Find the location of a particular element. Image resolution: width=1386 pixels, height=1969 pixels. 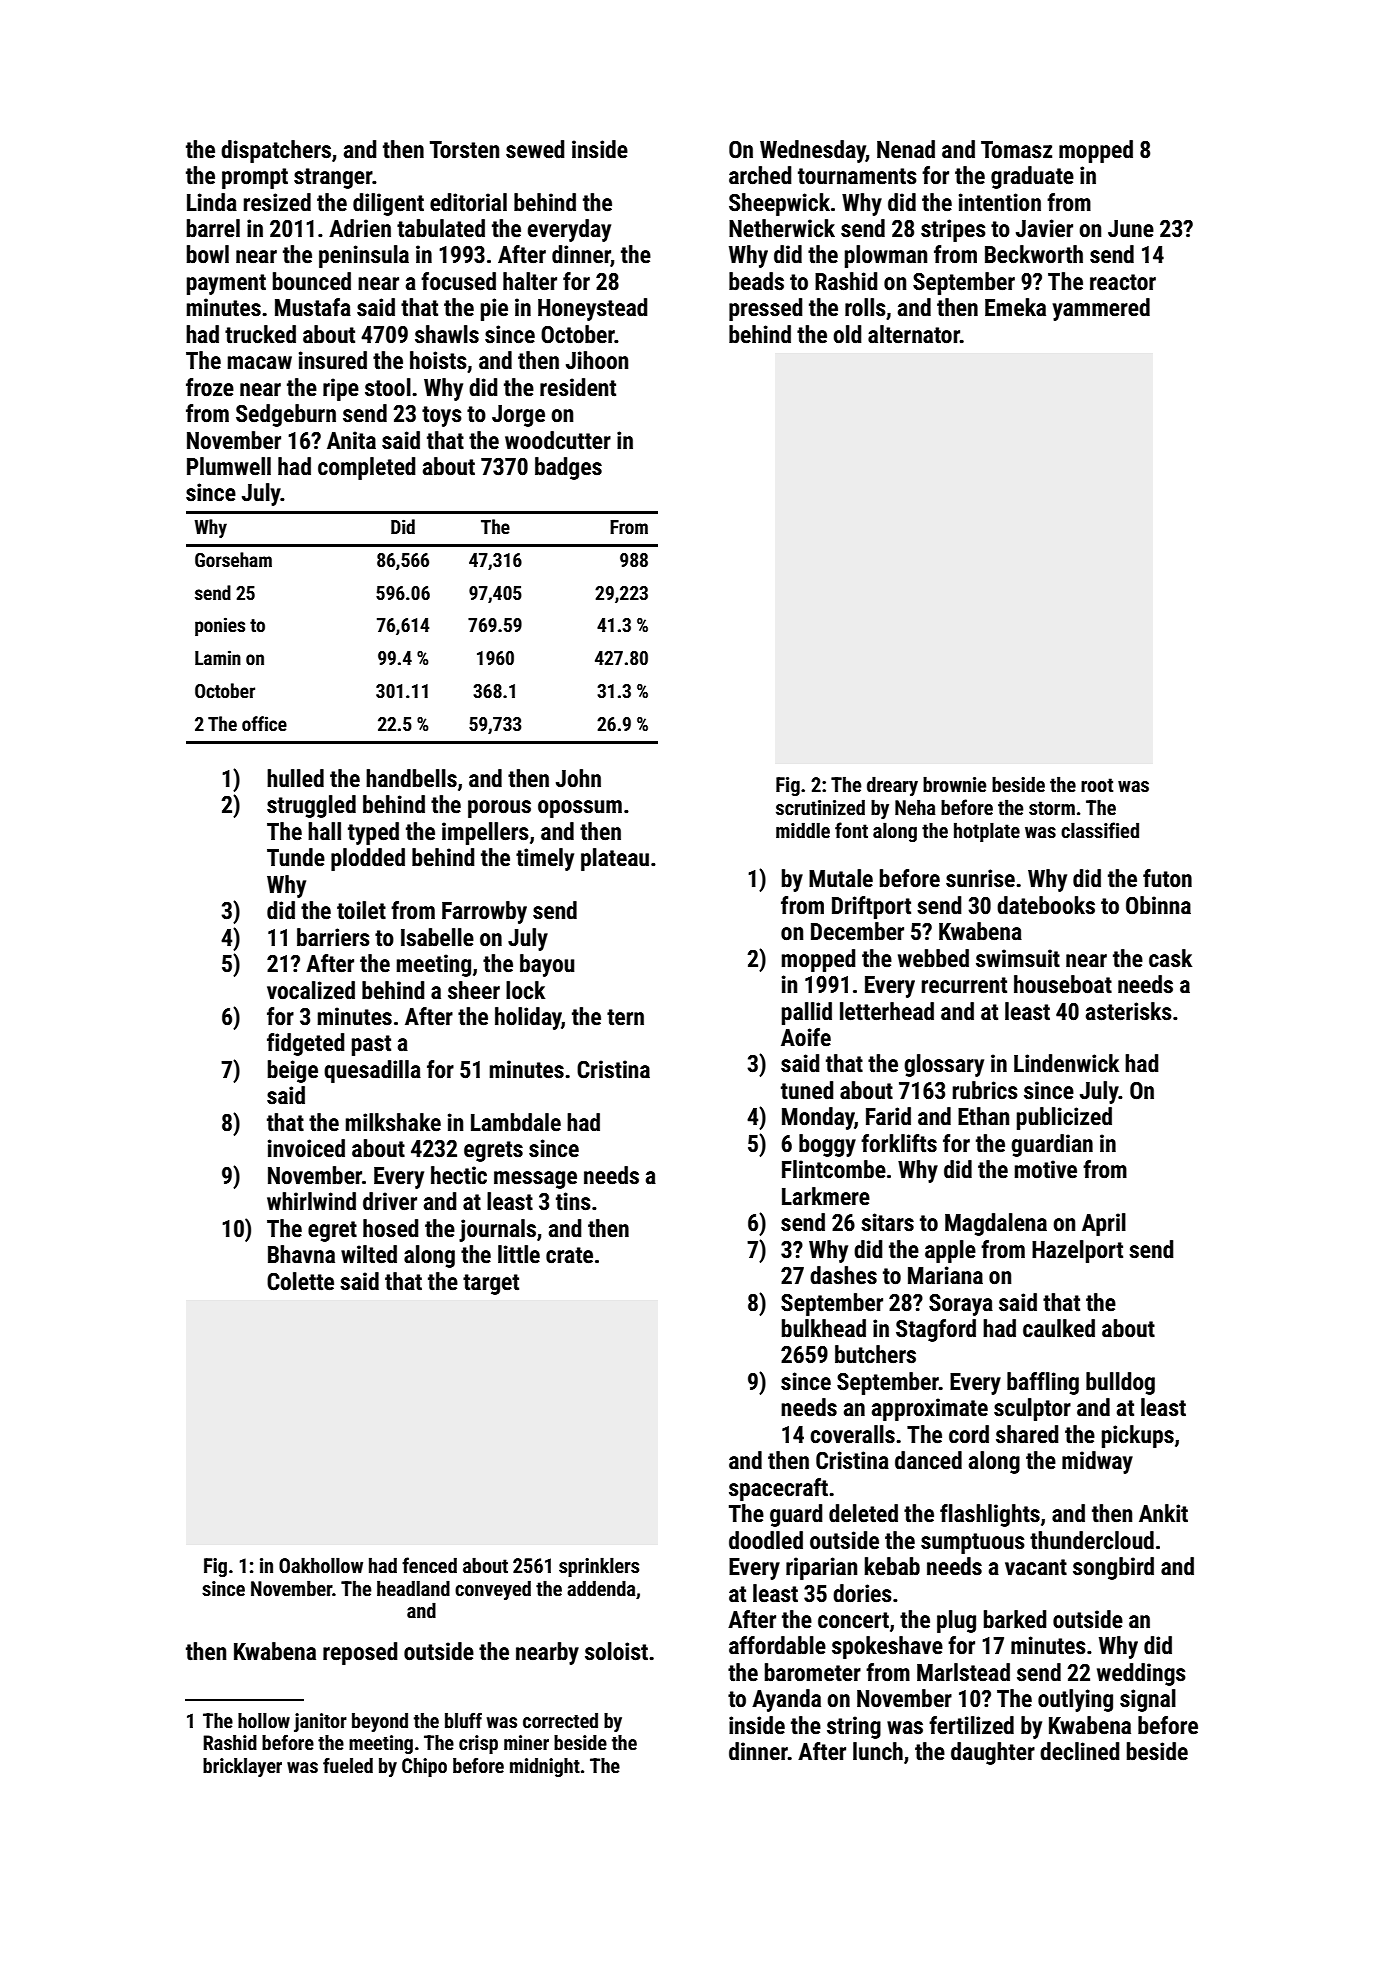

Wednesday is located at coordinates (813, 151).
